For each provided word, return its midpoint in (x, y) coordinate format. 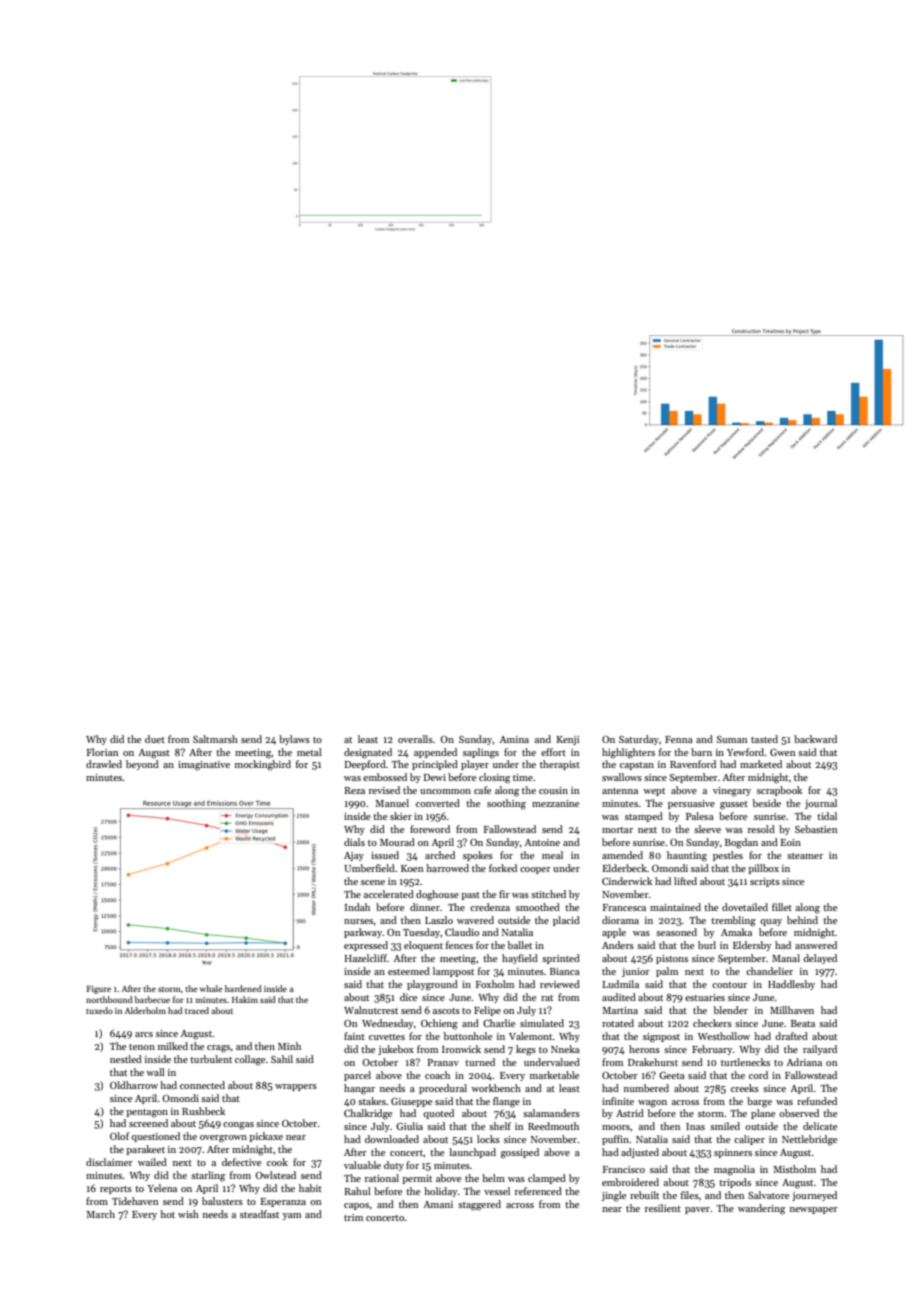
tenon (142, 1047)
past (470, 896)
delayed (820, 959)
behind (802, 920)
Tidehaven (135, 1201)
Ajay (354, 856)
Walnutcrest (371, 1010)
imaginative (204, 766)
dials (354, 842)
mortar (617, 830)
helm (493, 1178)
